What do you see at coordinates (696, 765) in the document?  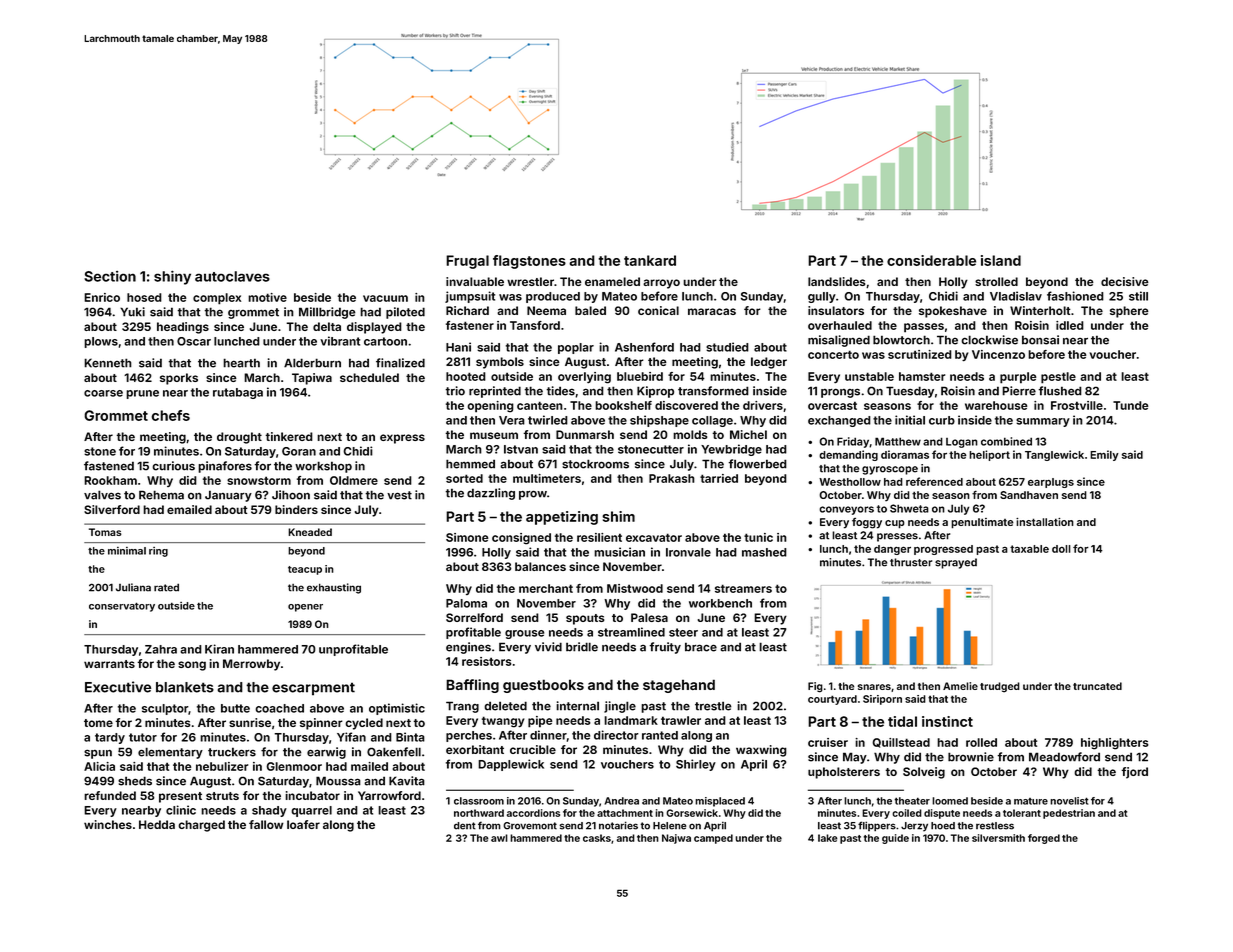 I see `Shirley` at bounding box center [696, 765].
